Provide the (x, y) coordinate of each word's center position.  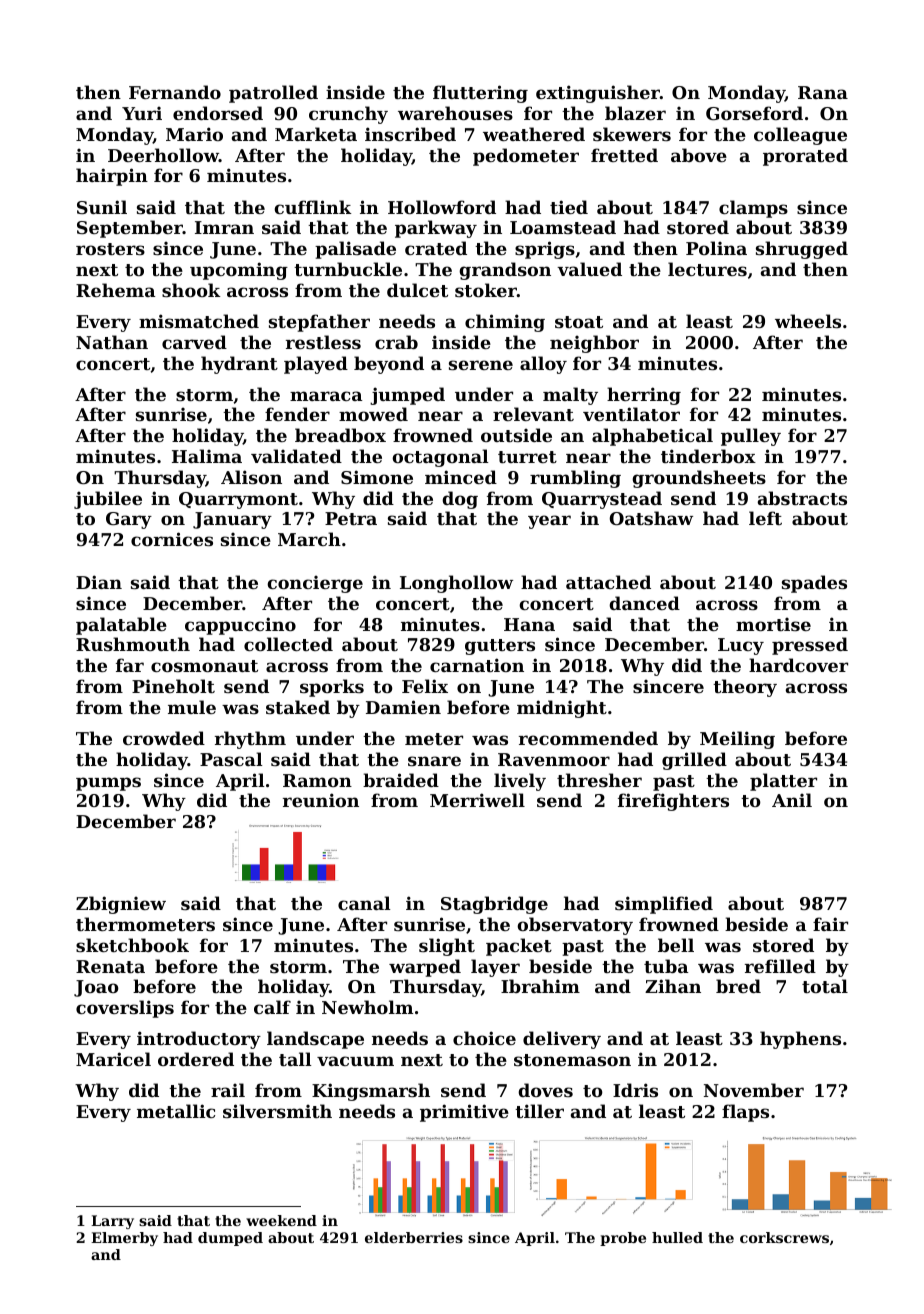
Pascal (231, 759)
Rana (823, 92)
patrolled (273, 94)
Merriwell (477, 800)
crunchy (348, 115)
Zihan (673, 986)
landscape (315, 1040)
